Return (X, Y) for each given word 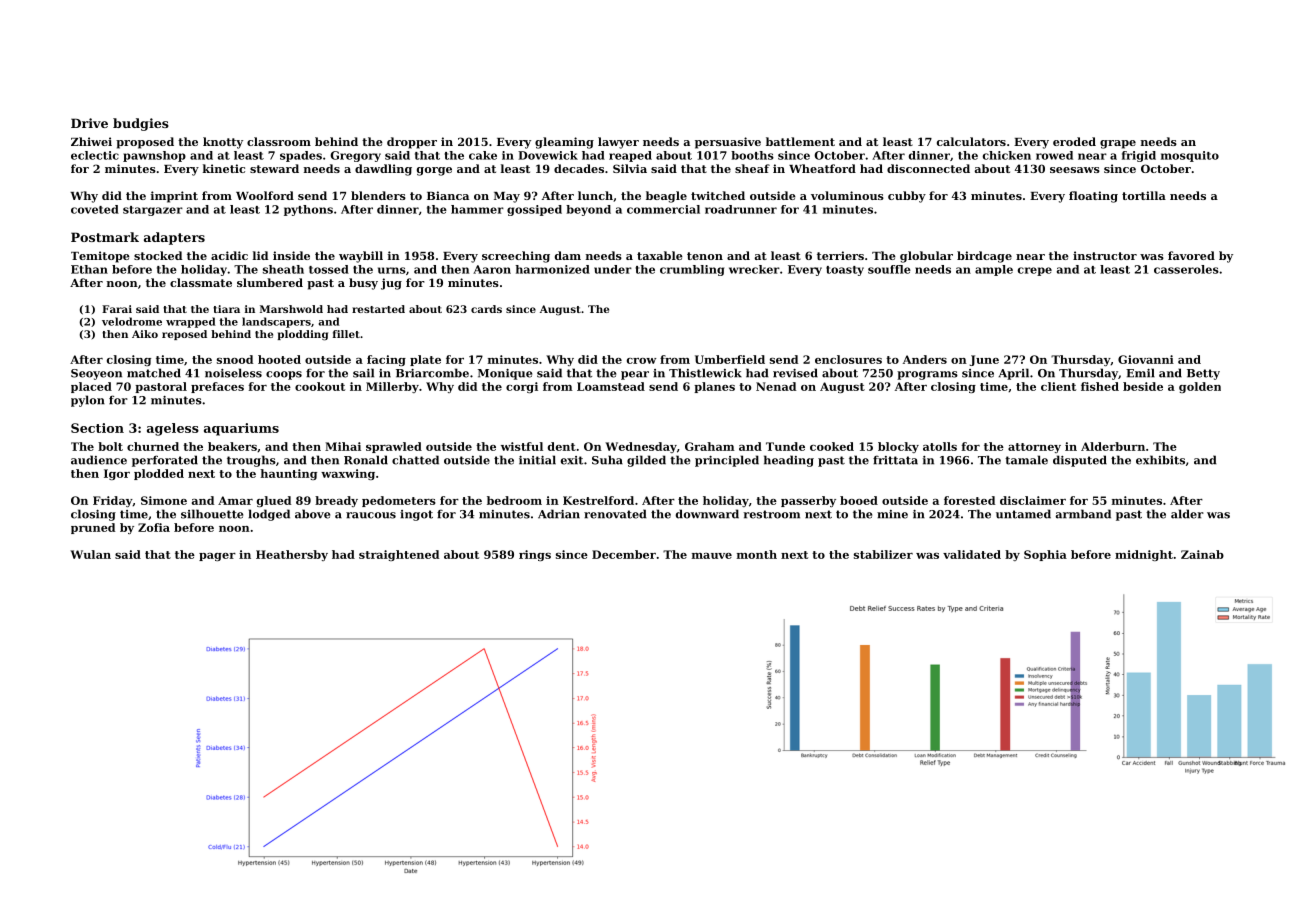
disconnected (928, 168)
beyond (588, 210)
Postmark (105, 237)
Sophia (1045, 555)
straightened (399, 555)
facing (386, 360)
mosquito (1190, 156)
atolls (940, 446)
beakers (232, 446)
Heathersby (292, 555)
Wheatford (822, 168)
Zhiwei (91, 141)
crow (641, 361)
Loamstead (611, 386)
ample (994, 270)
